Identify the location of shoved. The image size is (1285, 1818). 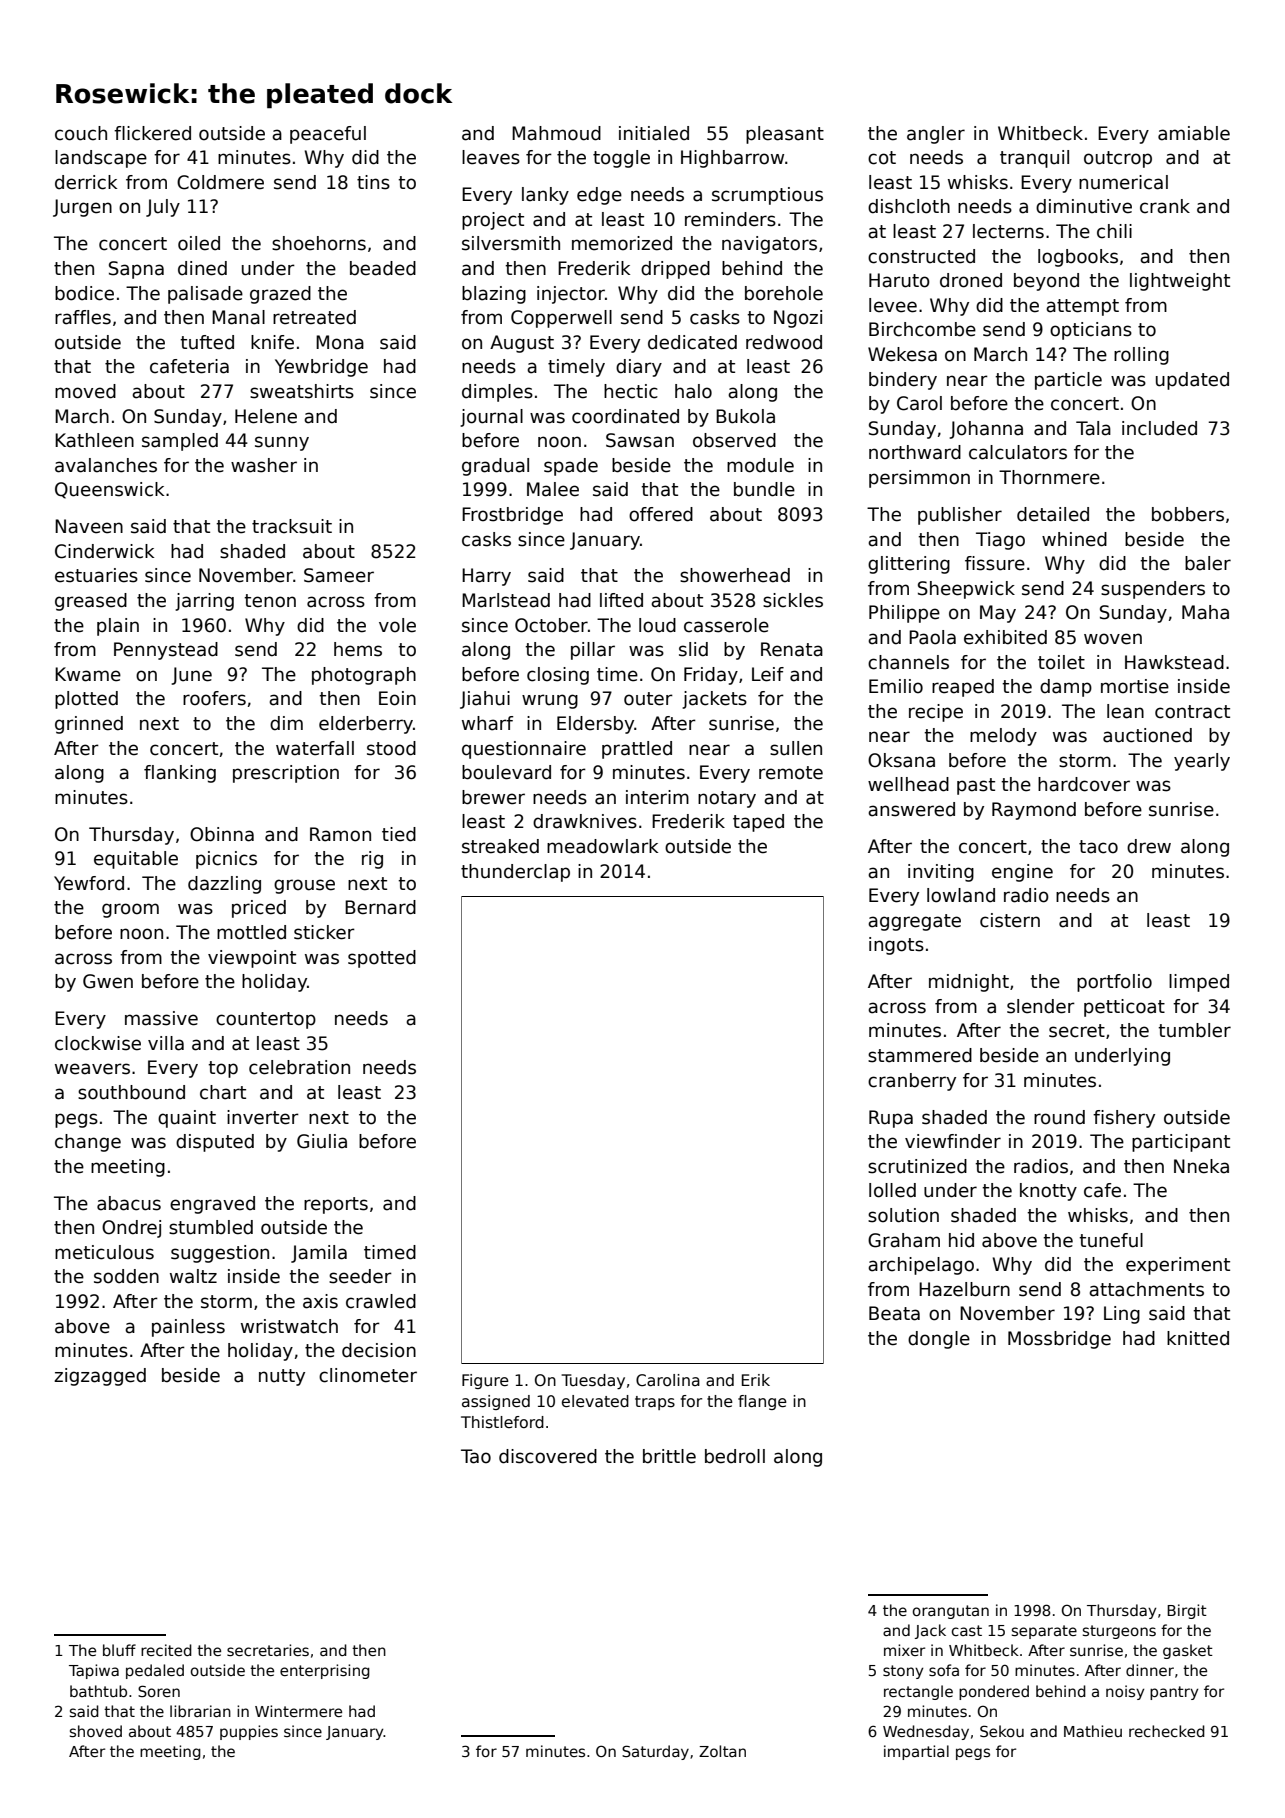
(96, 1731).
